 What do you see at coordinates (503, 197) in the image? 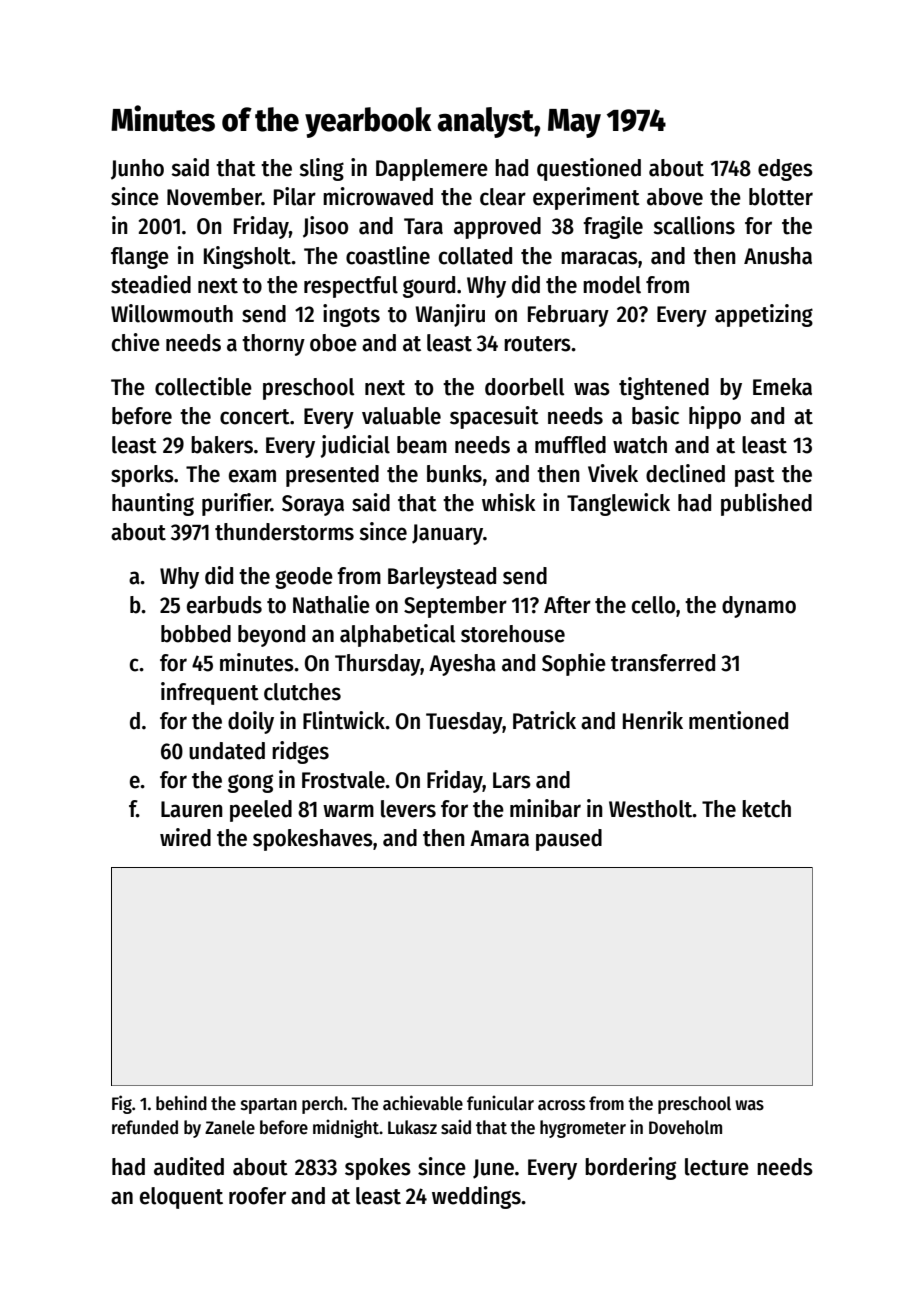
I see `clear` at bounding box center [503, 197].
